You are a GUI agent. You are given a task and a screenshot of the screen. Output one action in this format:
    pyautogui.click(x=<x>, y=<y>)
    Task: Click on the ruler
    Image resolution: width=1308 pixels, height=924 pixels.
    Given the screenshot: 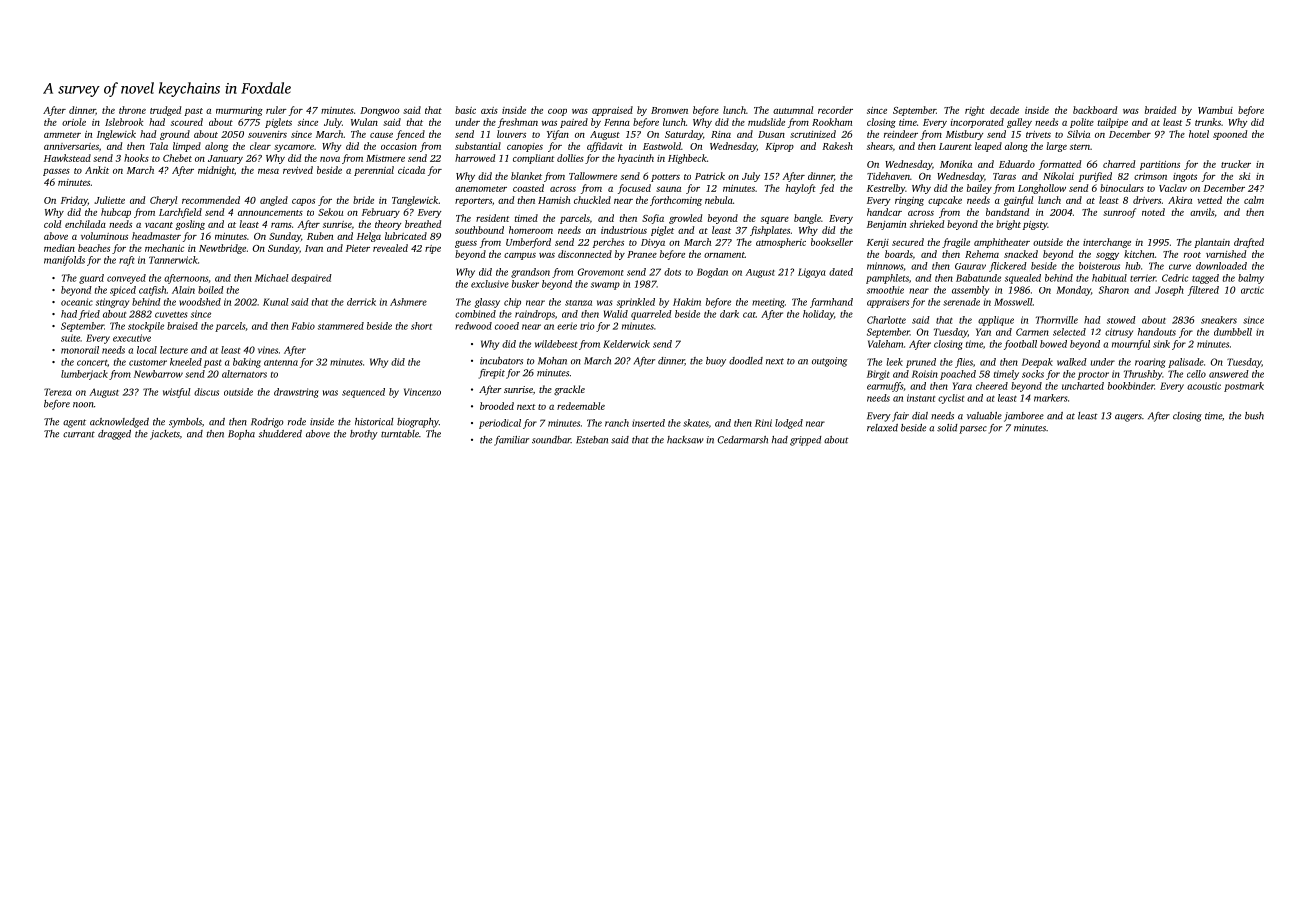 What is the action you would take?
    pyautogui.click(x=276, y=110)
